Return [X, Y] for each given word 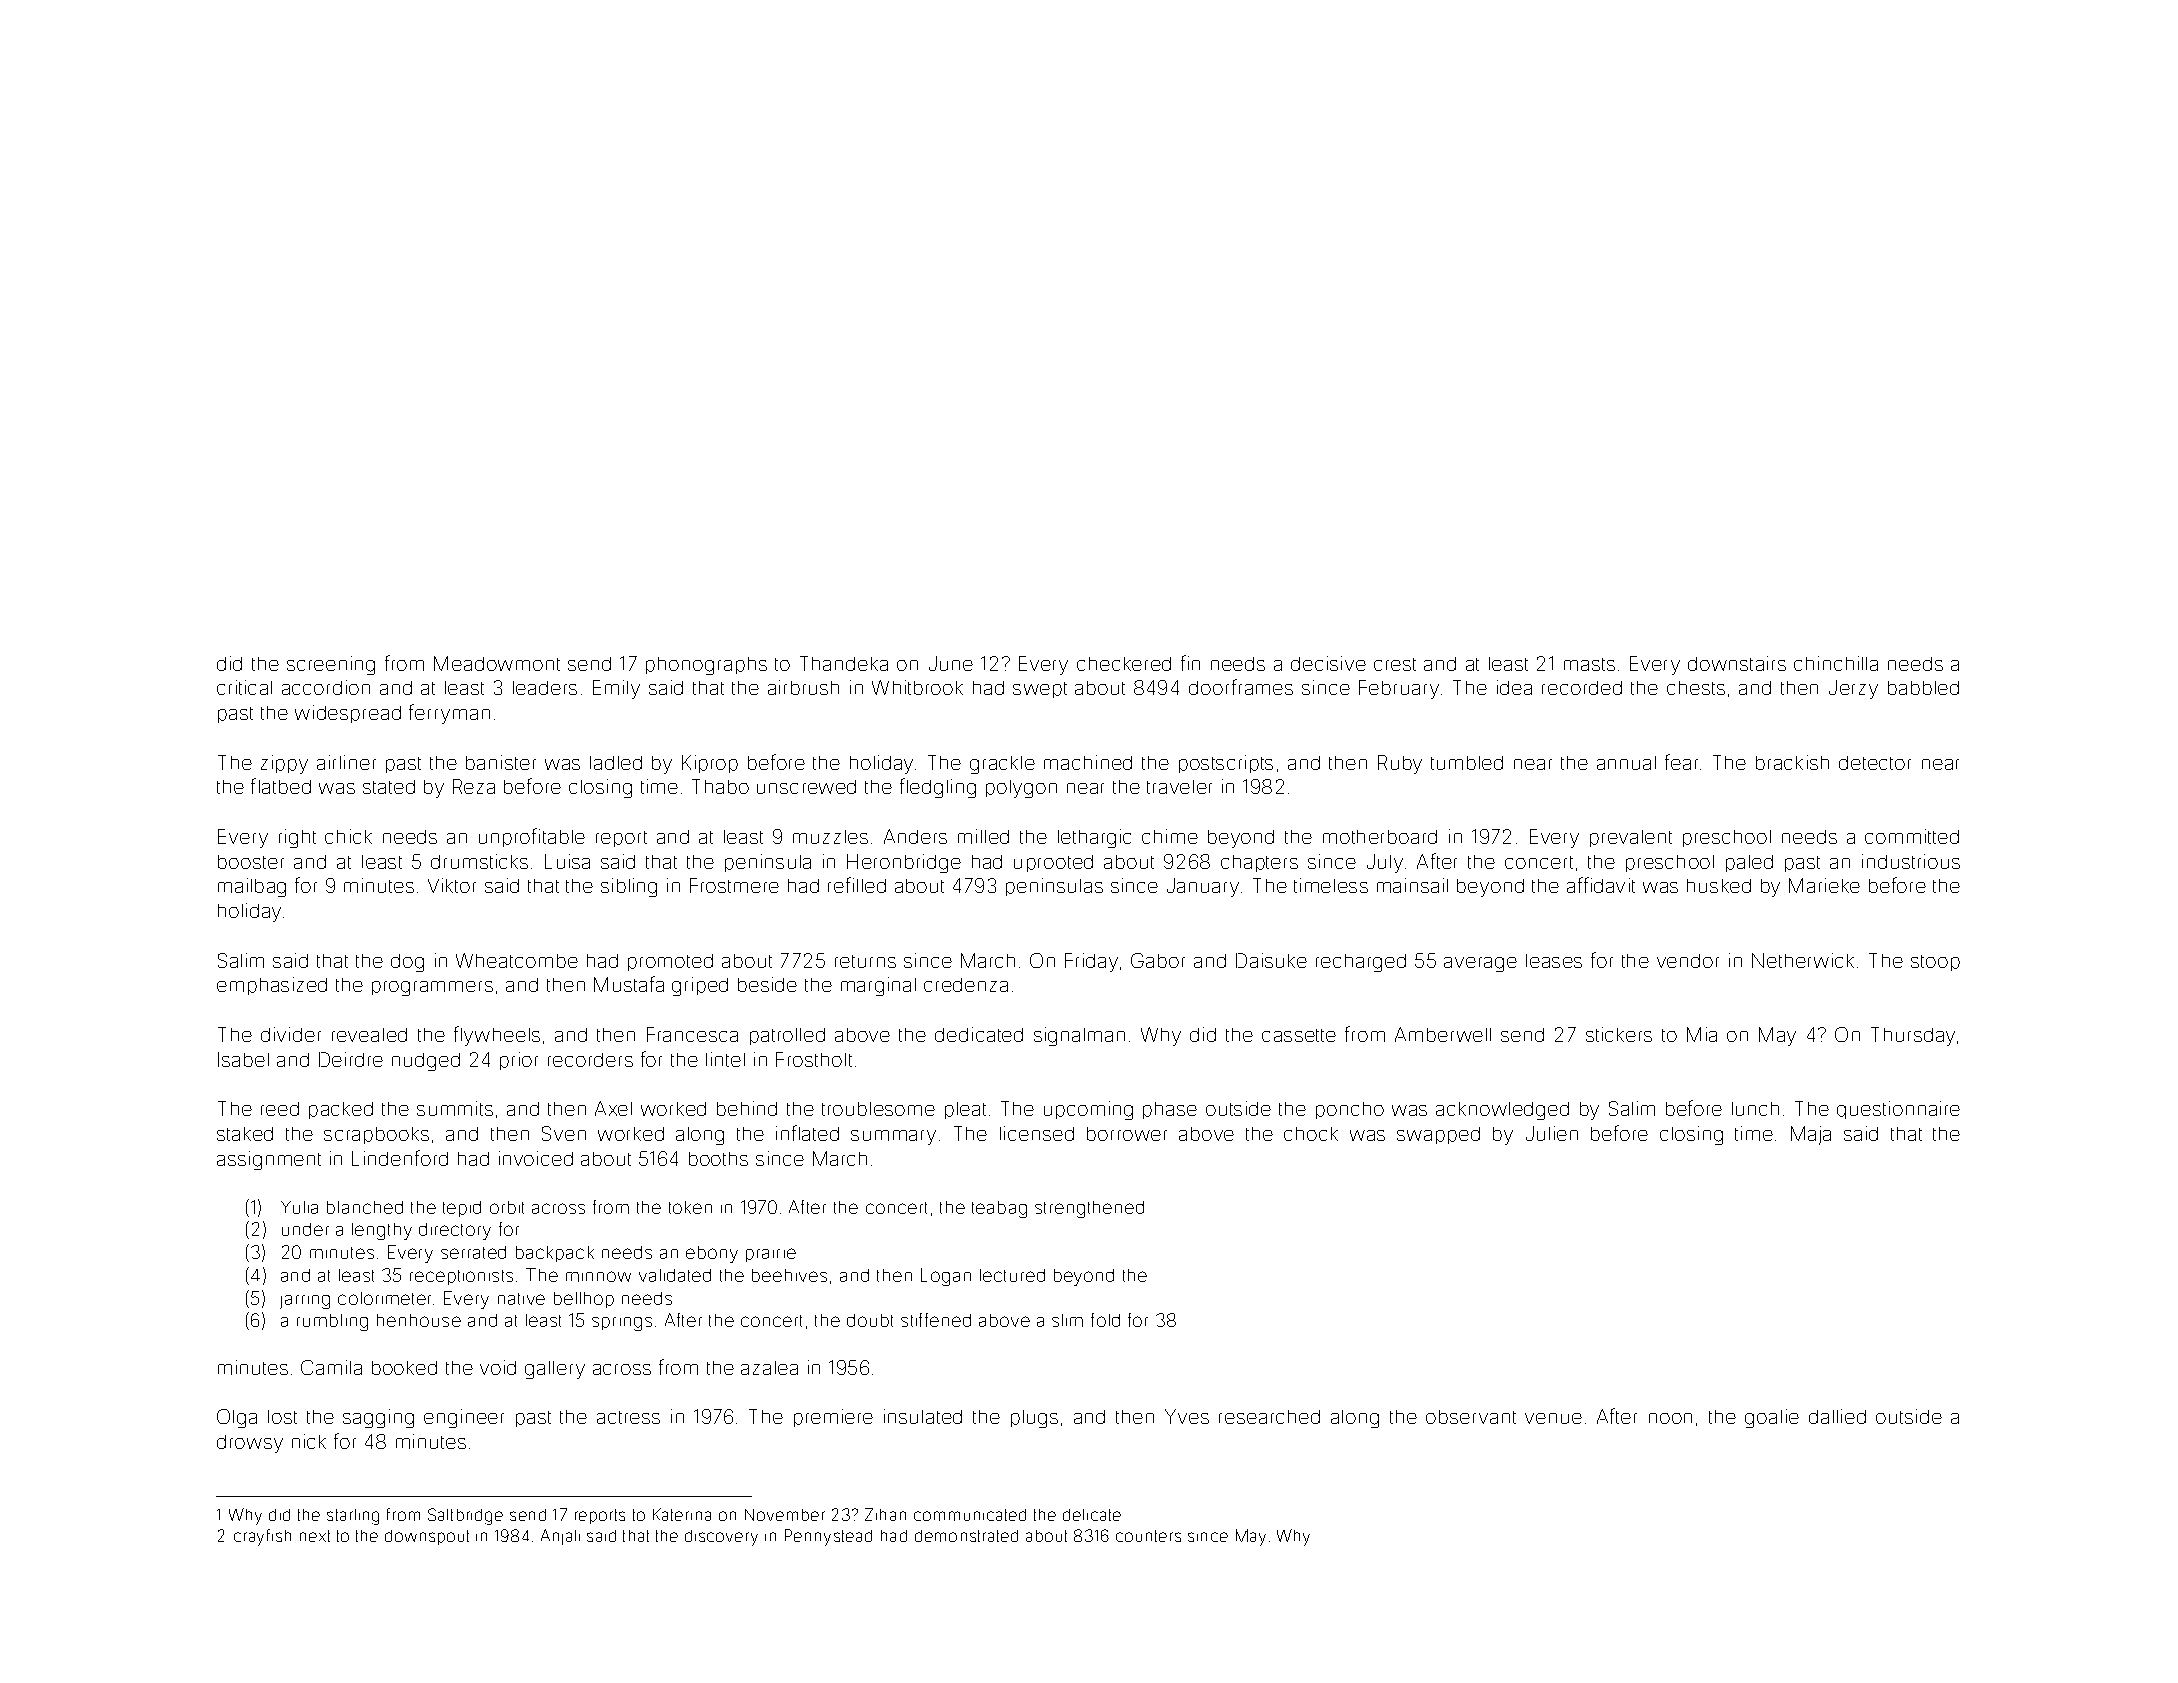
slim [1067, 1320]
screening [331, 665]
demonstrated [966, 1536]
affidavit [1601, 885]
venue [1553, 1418]
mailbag [252, 887]
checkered [1124, 664]
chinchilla [1836, 663]
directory [455, 1231]
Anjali [560, 1537]
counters [1148, 1536]
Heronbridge [904, 863]
